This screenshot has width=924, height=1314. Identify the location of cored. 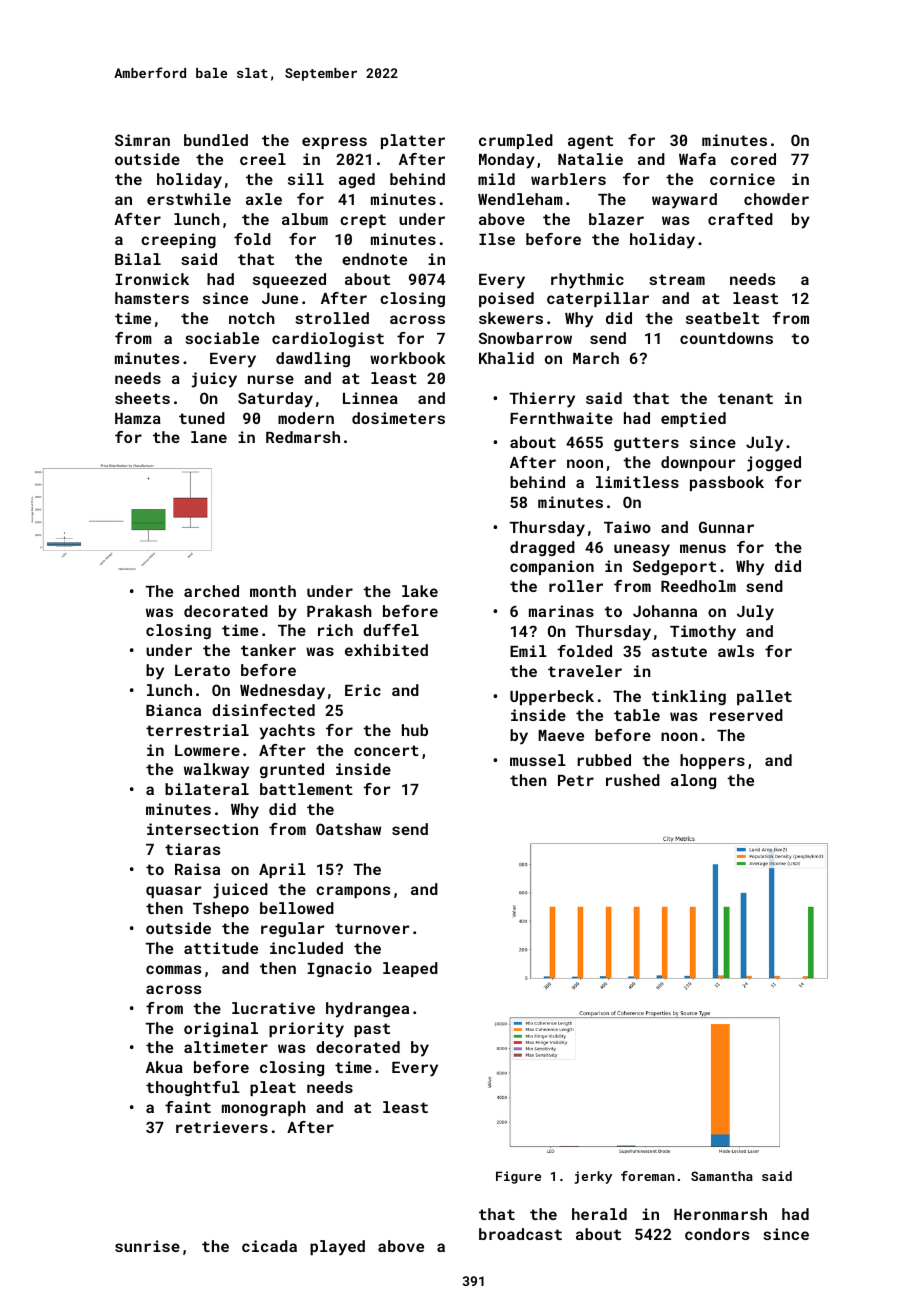
(753, 159).
